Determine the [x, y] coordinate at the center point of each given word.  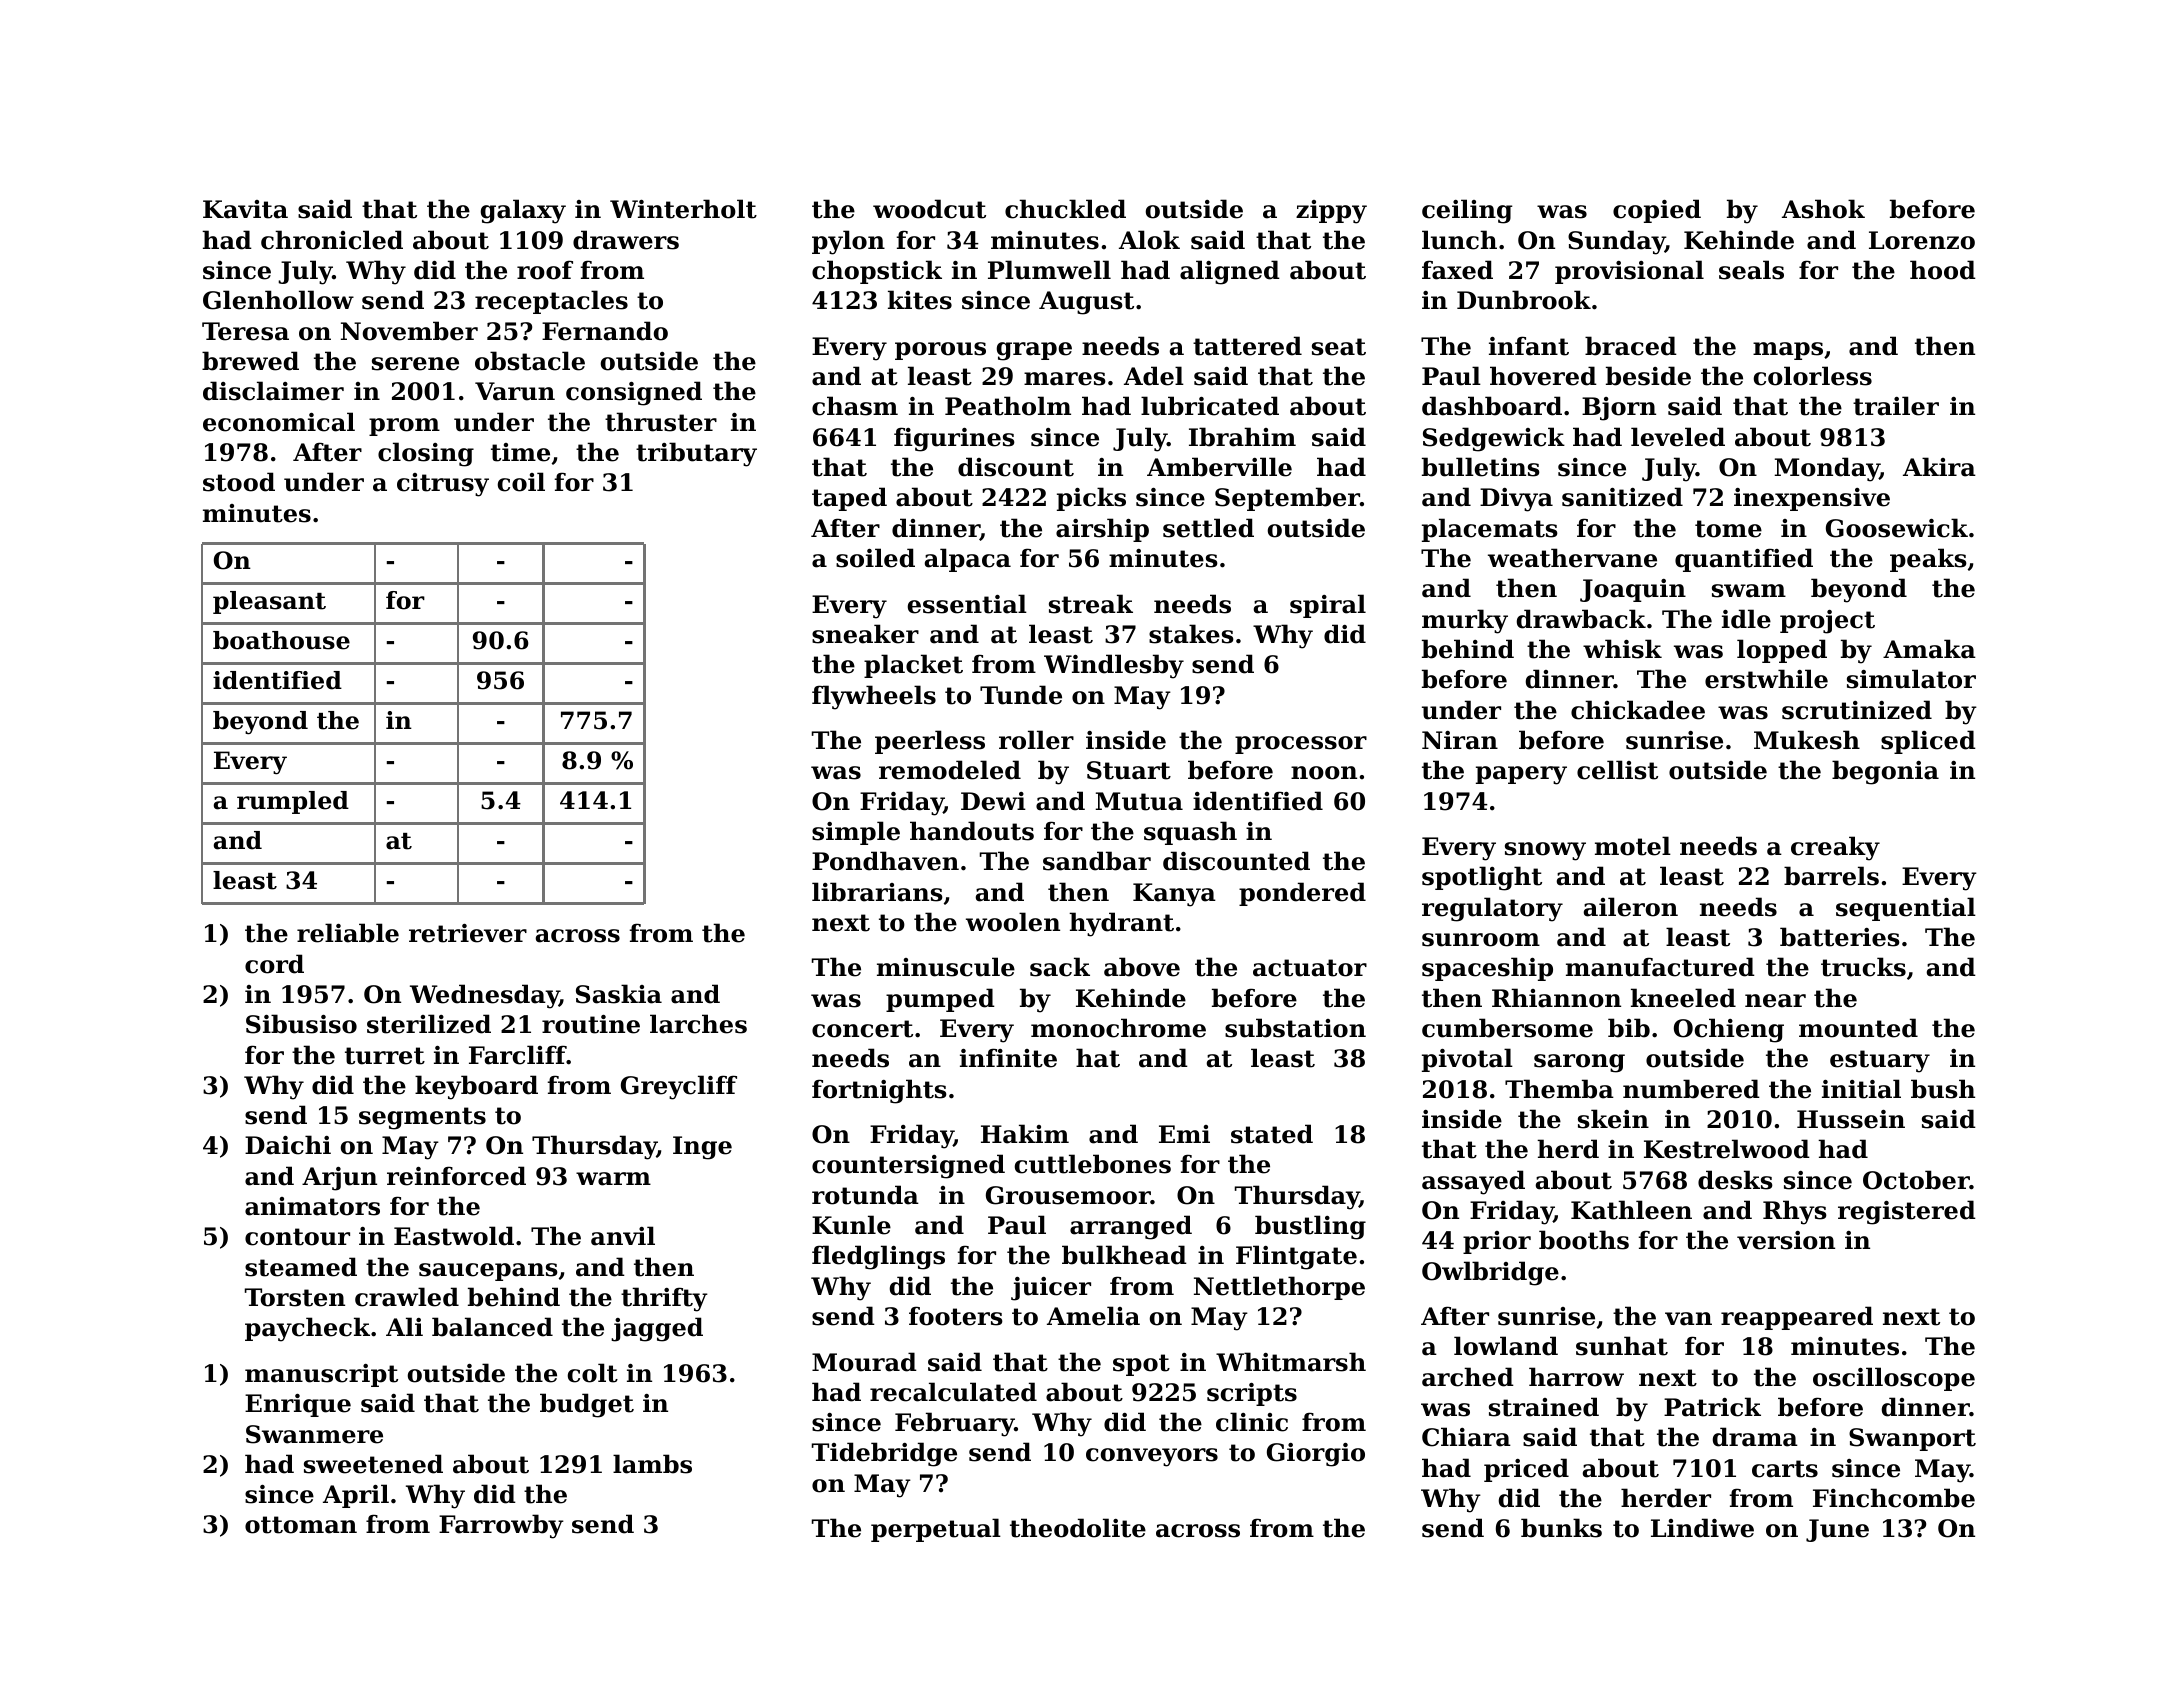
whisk [1622, 649]
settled [1208, 528]
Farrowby [501, 1526]
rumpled [293, 802]
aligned [1230, 272]
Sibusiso [301, 1024]
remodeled [950, 770]
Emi [1184, 1134]
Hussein [1851, 1119]
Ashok [1823, 209]
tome [1728, 529]
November [409, 331]
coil [521, 482]
